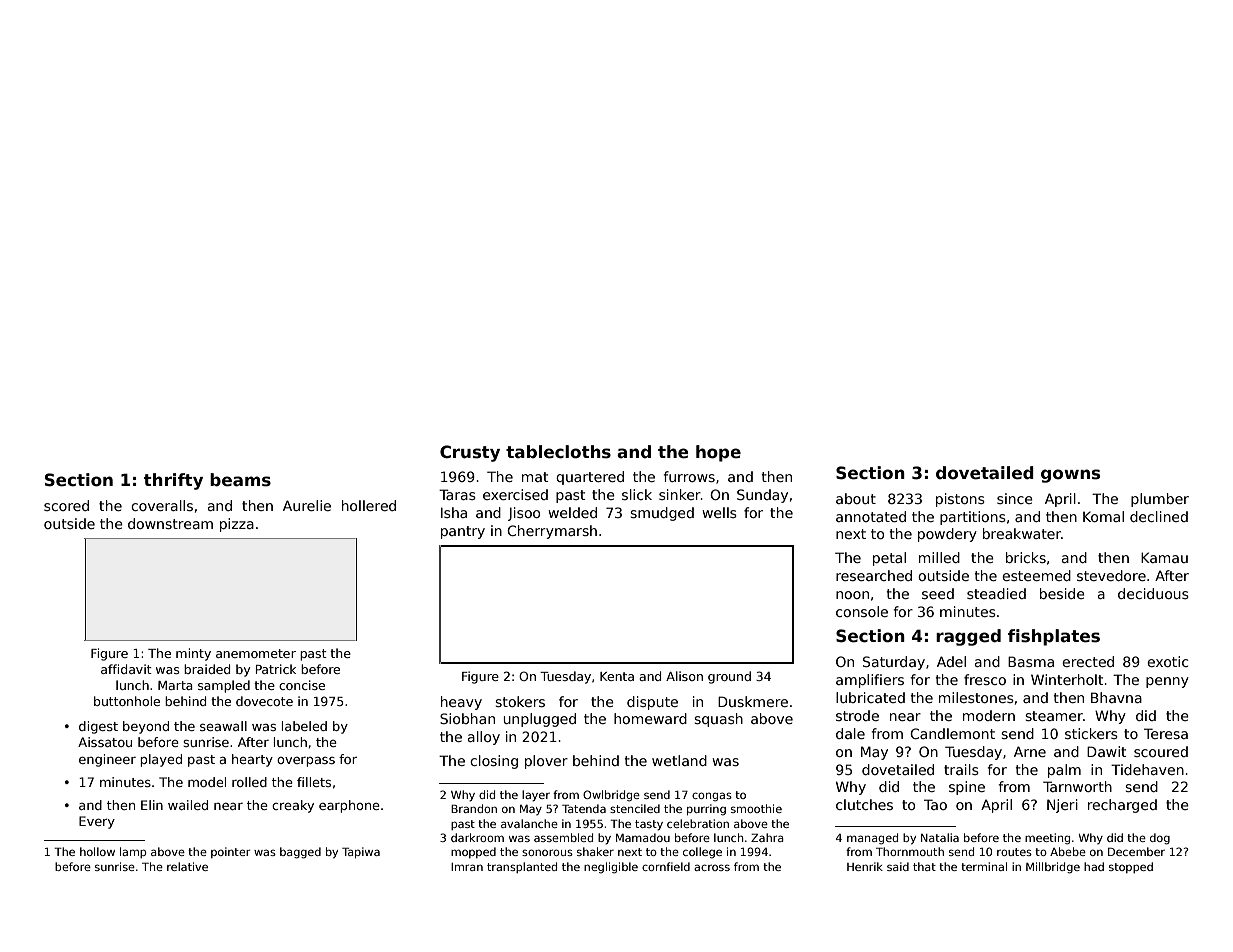 This page has width=1233, height=952. What do you see at coordinates (718, 453) in the page?
I see `hope` at bounding box center [718, 453].
